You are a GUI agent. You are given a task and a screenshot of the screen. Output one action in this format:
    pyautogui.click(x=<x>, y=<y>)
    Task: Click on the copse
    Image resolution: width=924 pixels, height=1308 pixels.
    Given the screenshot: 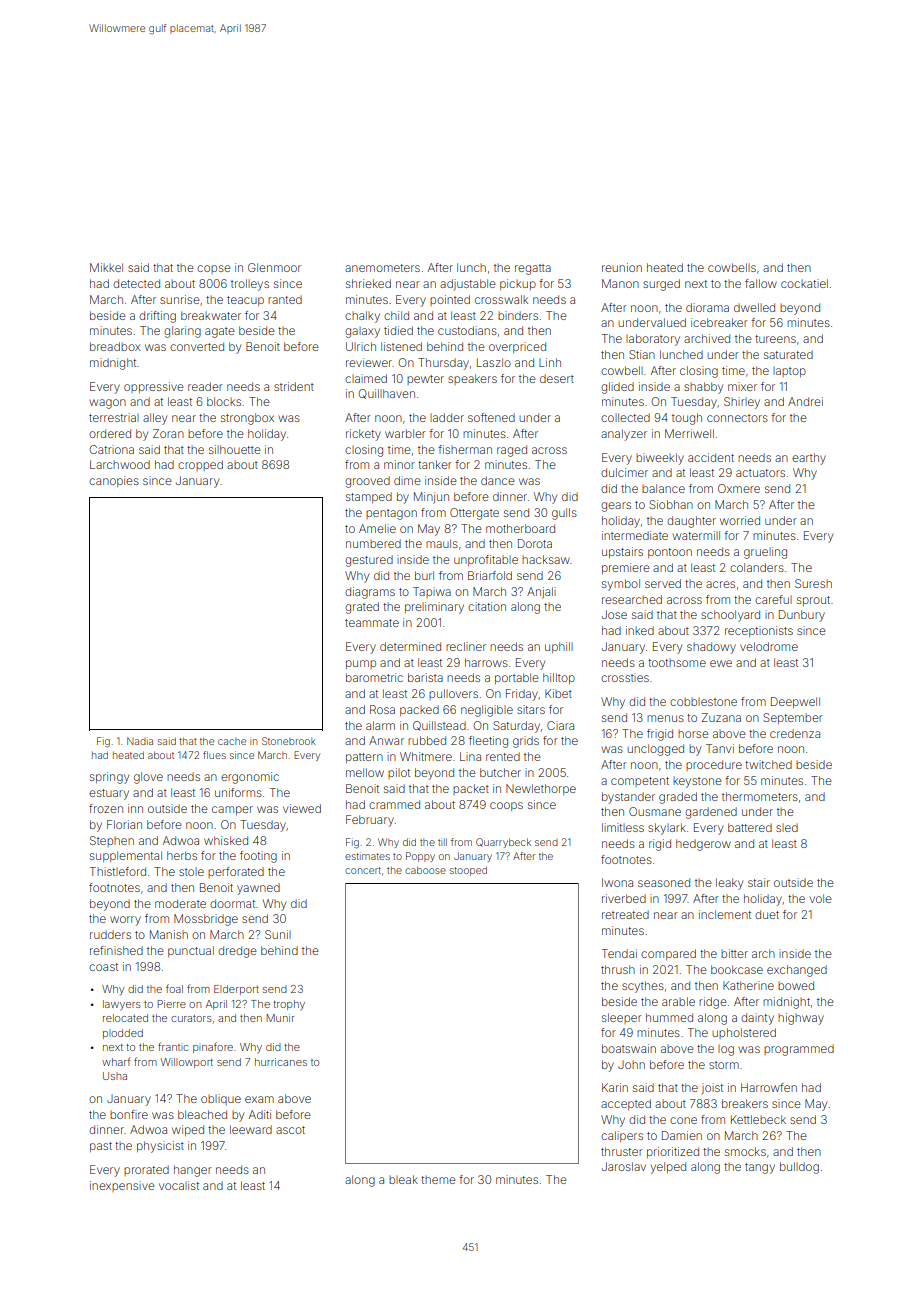 What is the action you would take?
    pyautogui.click(x=214, y=269)
